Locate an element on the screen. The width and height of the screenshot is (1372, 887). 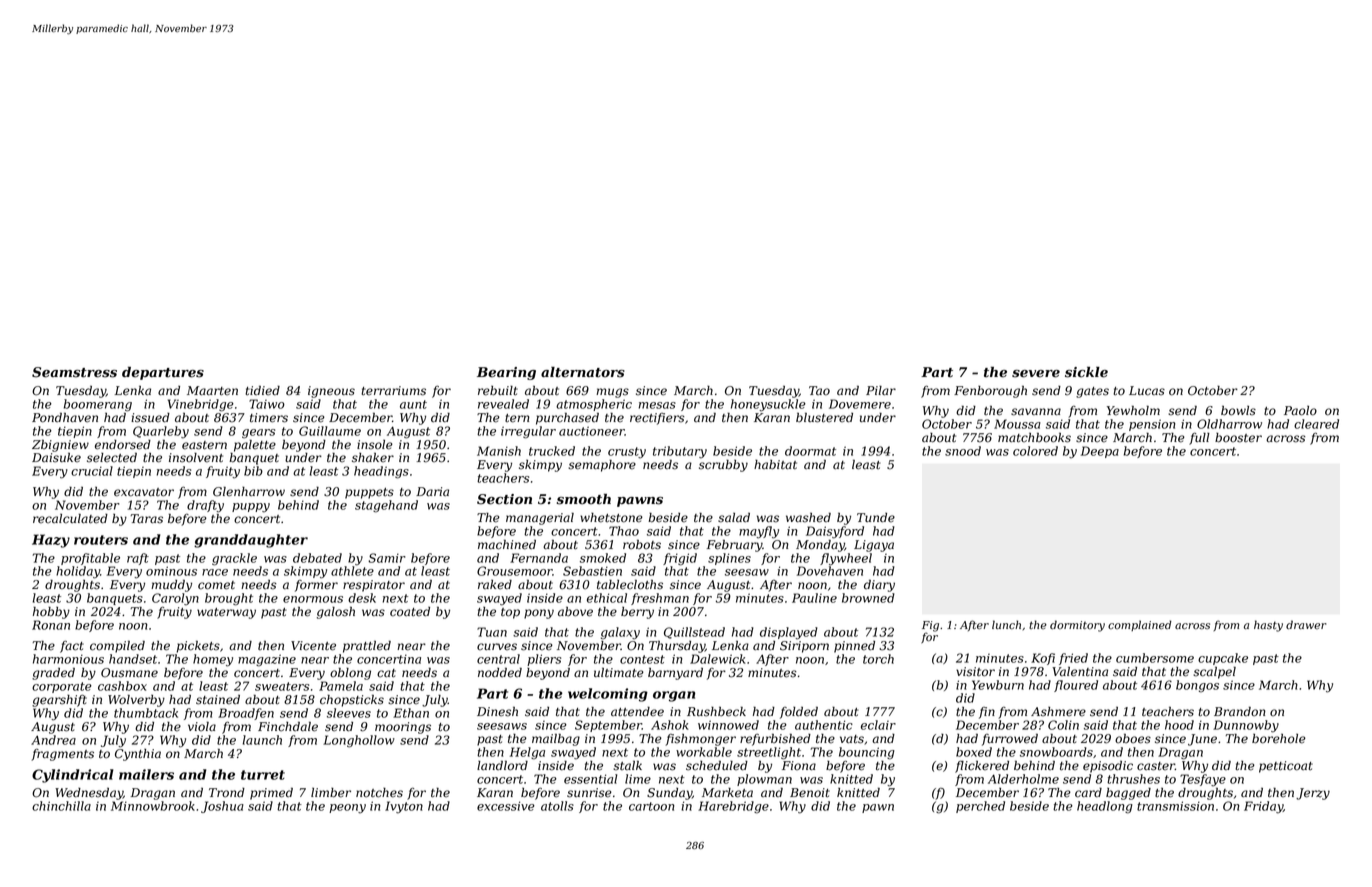
Ashmere is located at coordinates (1058, 712).
